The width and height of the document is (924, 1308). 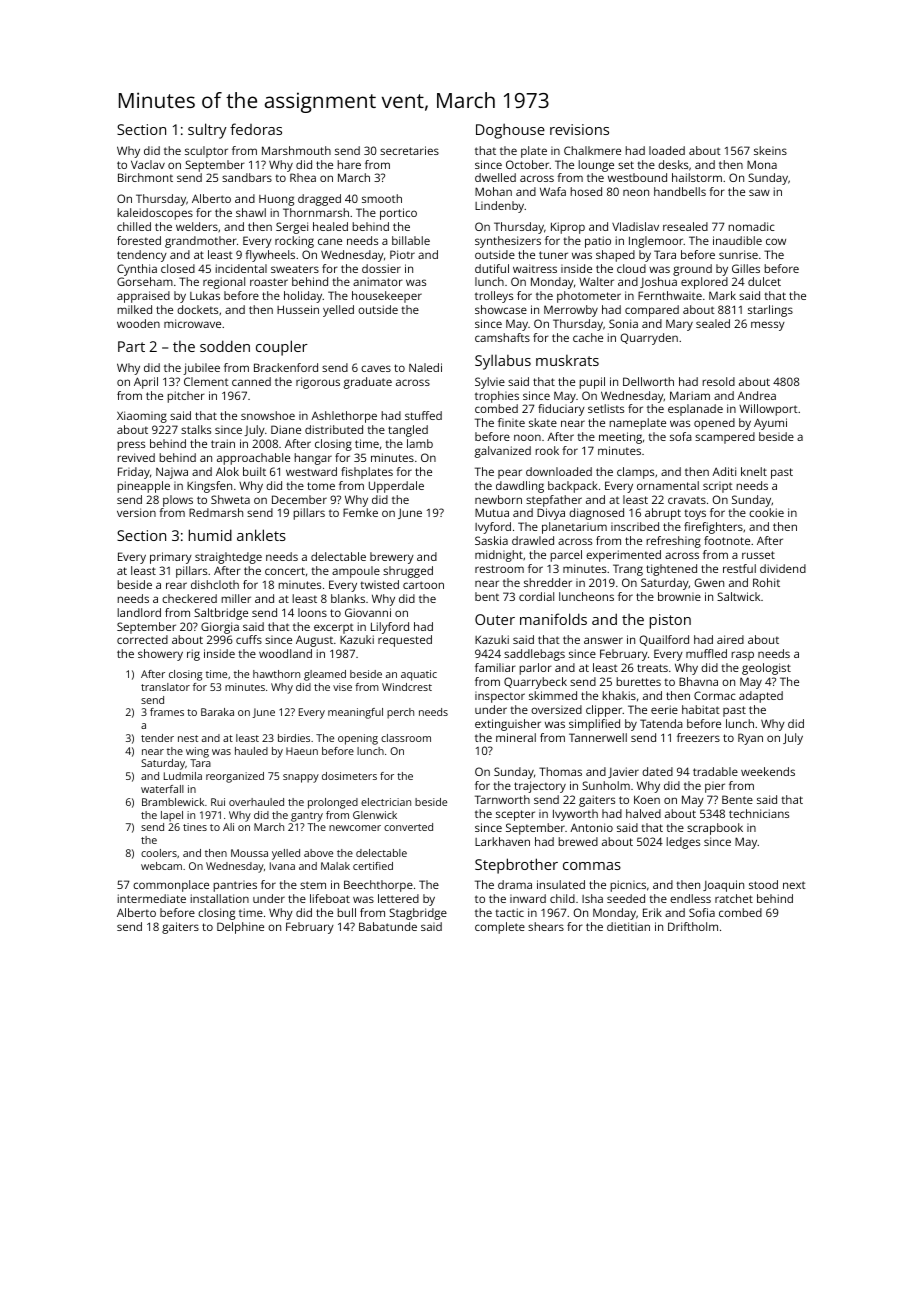 I want to click on sultry, so click(x=207, y=131).
